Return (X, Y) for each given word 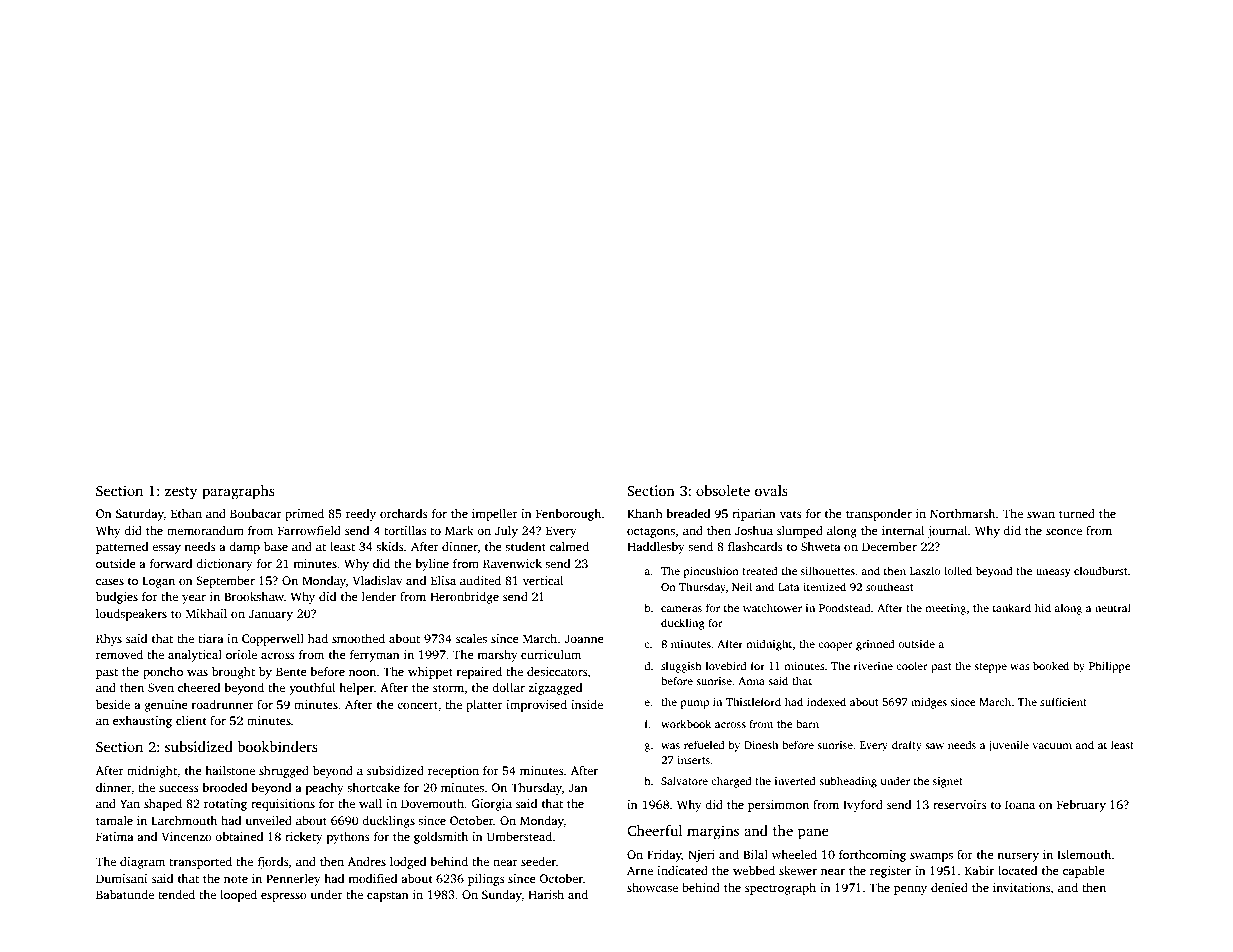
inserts (693, 760)
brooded (224, 787)
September (225, 582)
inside (587, 704)
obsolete (723, 490)
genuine (166, 706)
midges (929, 703)
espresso (284, 897)
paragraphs (238, 492)
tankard (1012, 607)
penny (910, 890)
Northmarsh (962, 513)
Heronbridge (464, 598)
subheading (848, 782)
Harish (546, 894)
